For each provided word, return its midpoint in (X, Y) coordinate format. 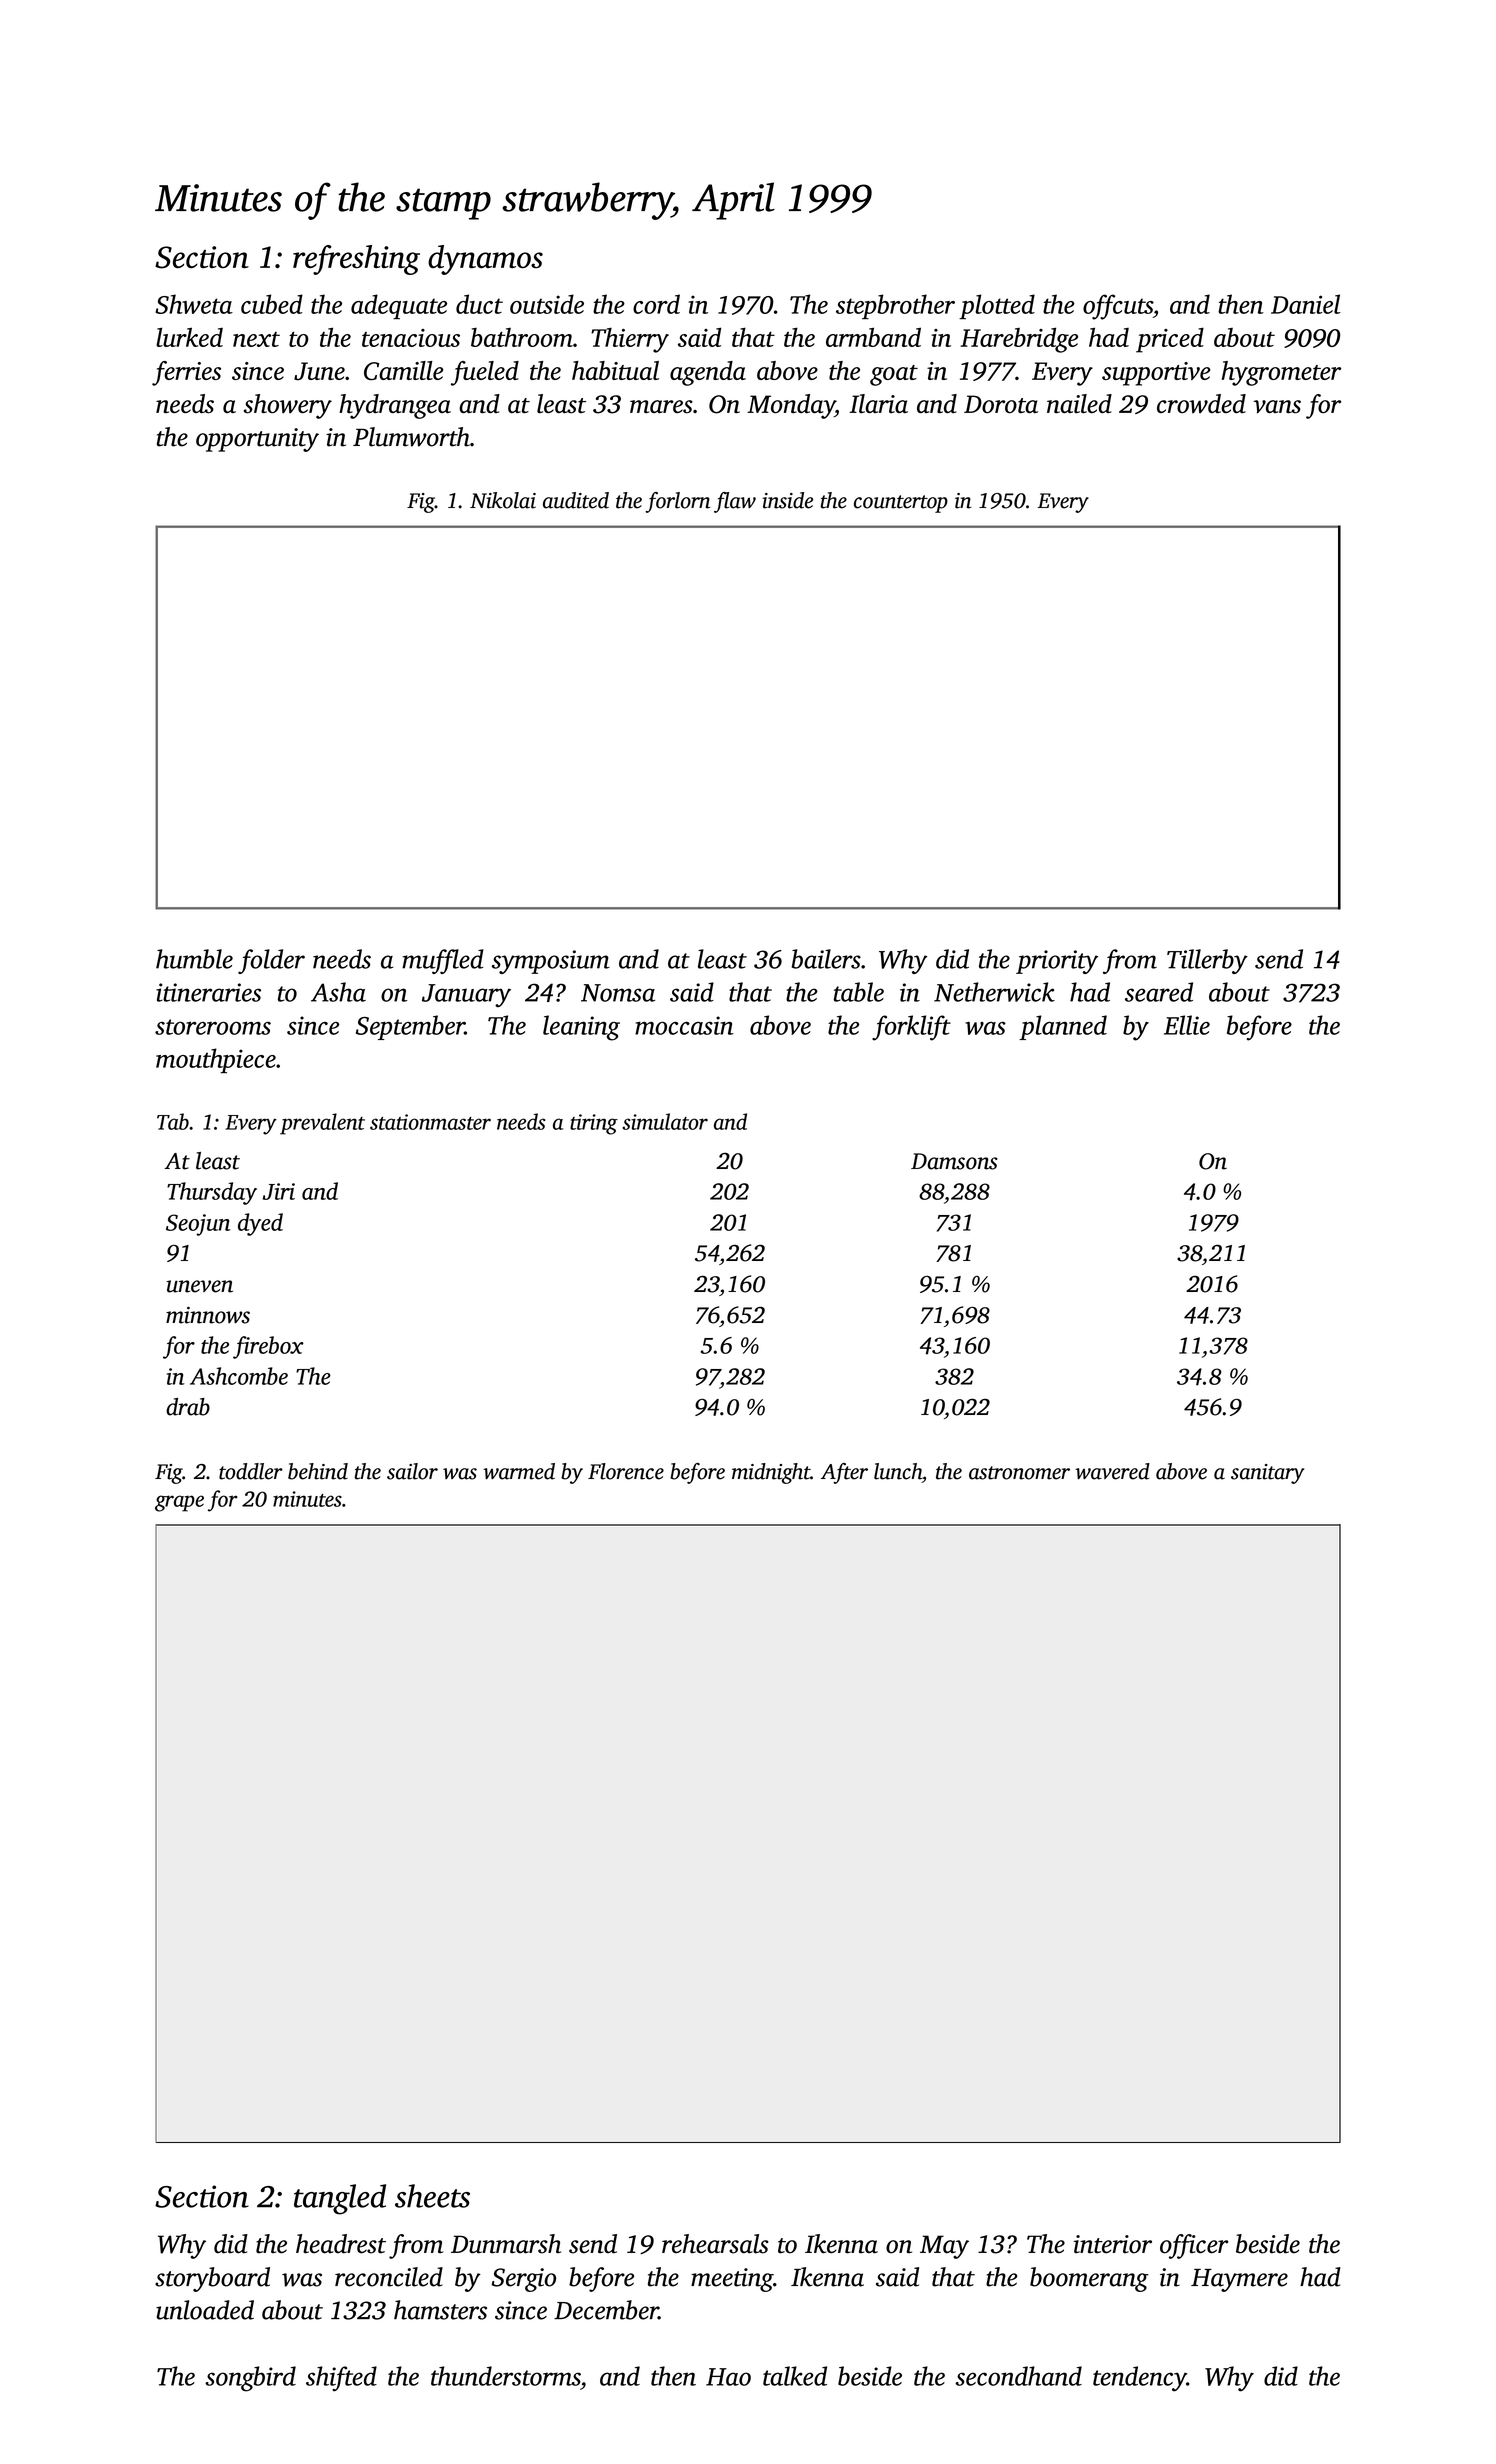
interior (1112, 2244)
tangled (340, 2199)
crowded (1201, 404)
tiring (594, 1124)
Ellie (1187, 1025)
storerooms (213, 1027)
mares (661, 407)
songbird (250, 2379)
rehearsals (715, 2244)
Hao (728, 2377)
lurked (189, 337)
